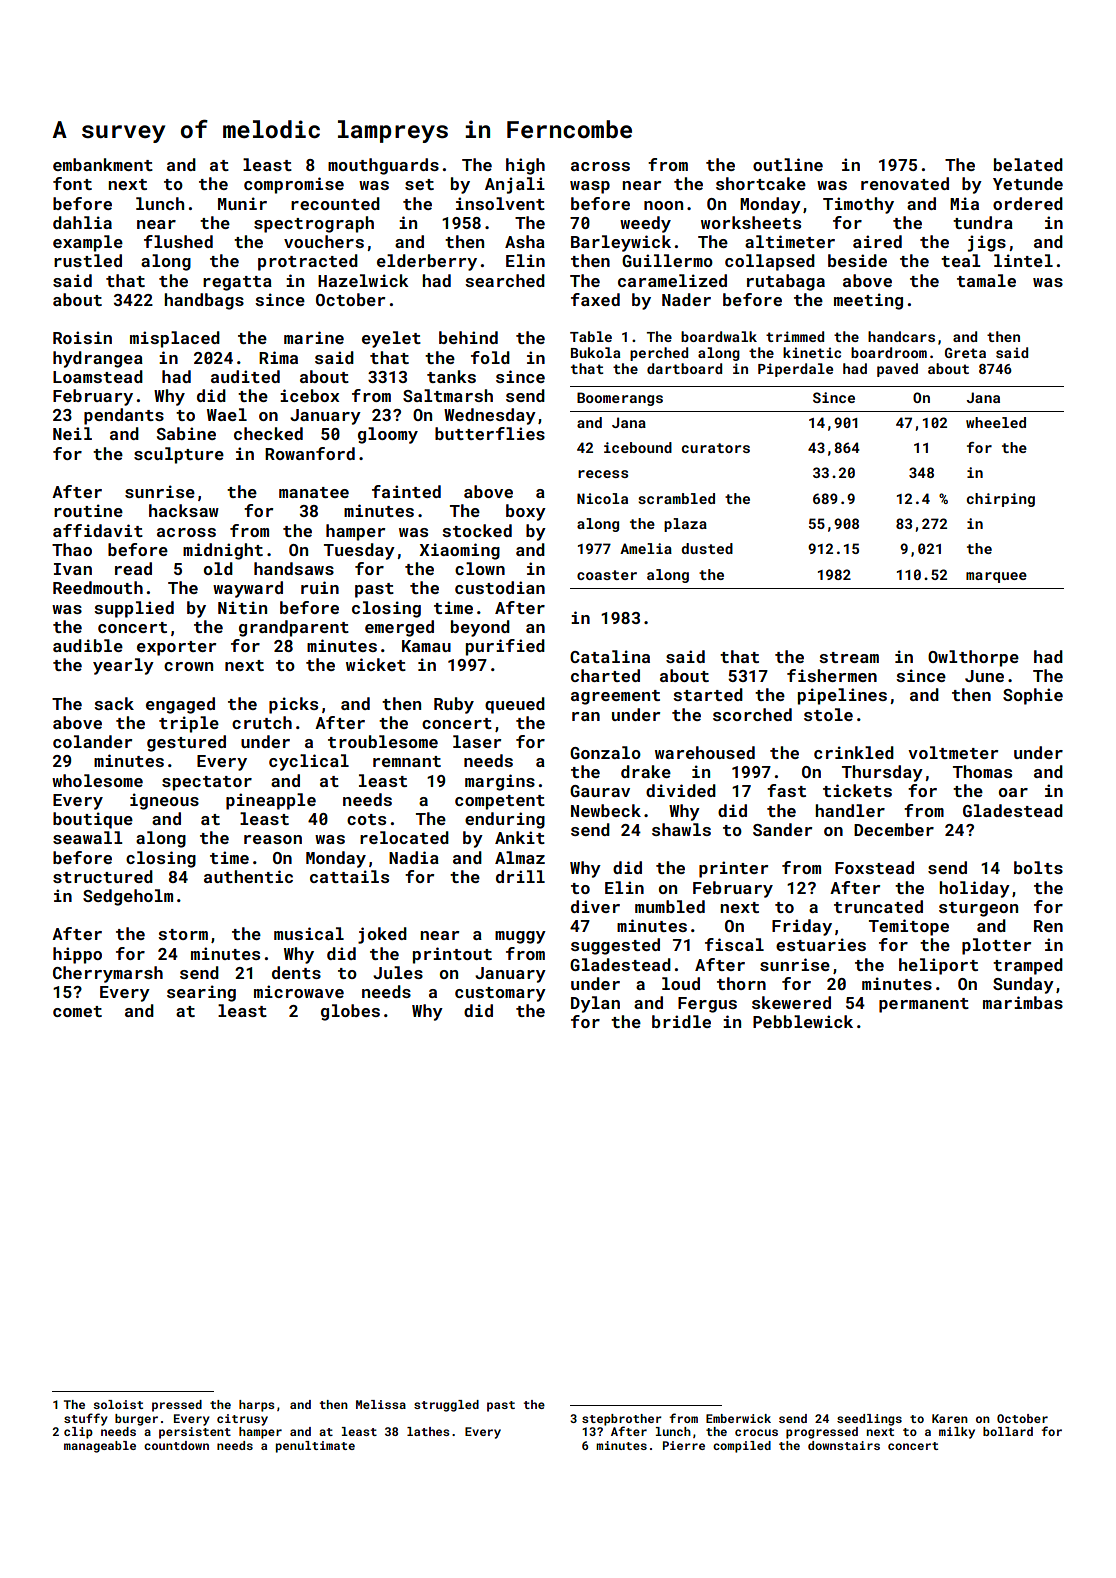 The image size is (1116, 1578). I want to click on renovated, so click(905, 183).
